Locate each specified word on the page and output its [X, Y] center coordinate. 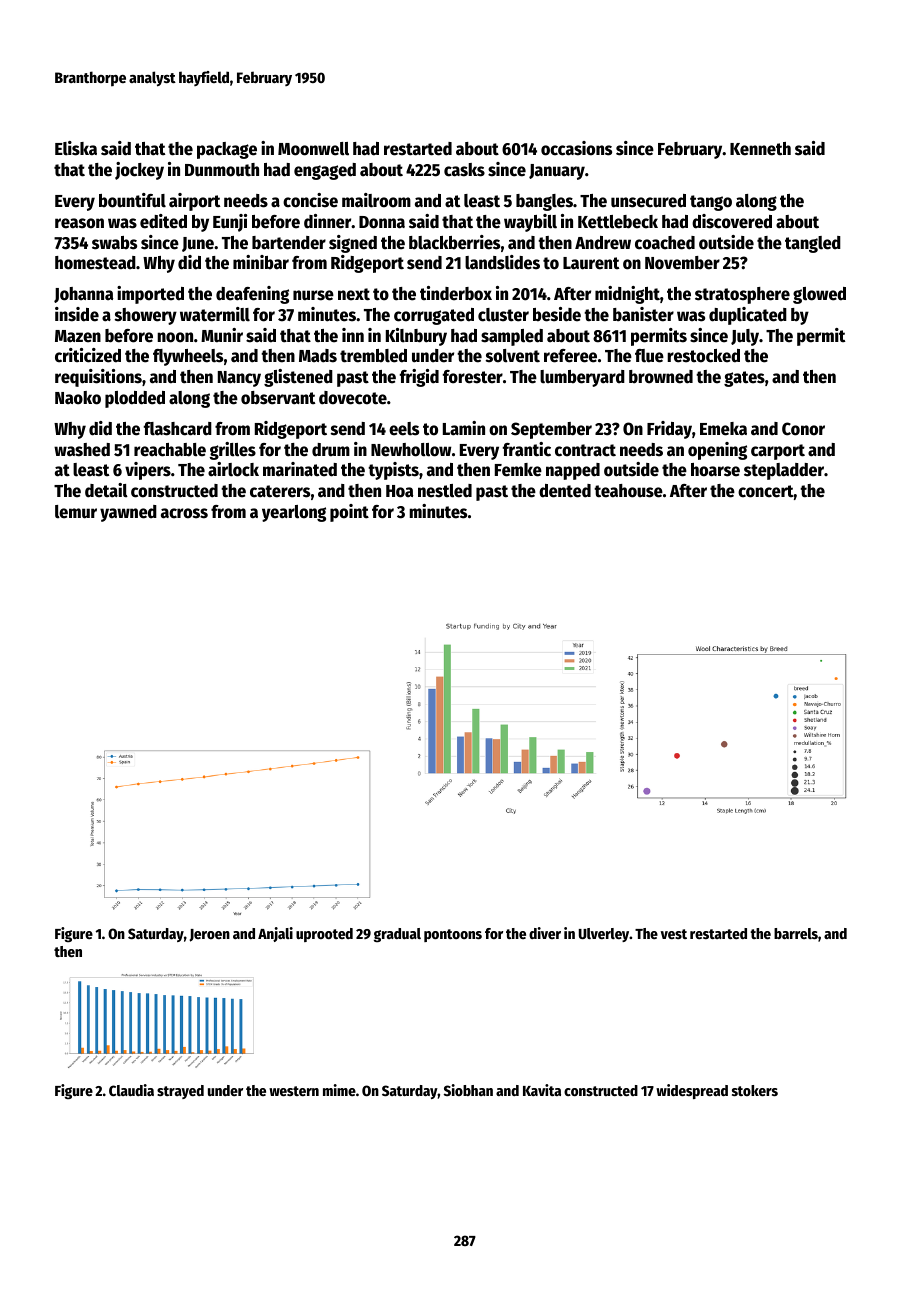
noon [175, 337]
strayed [180, 1092]
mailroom [376, 200]
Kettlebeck [618, 222]
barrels [796, 933]
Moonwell [313, 149]
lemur [76, 512]
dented [565, 491]
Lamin [464, 428]
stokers [755, 1090]
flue [649, 356]
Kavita [542, 1090]
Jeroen [210, 935]
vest [674, 934]
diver [545, 933]
